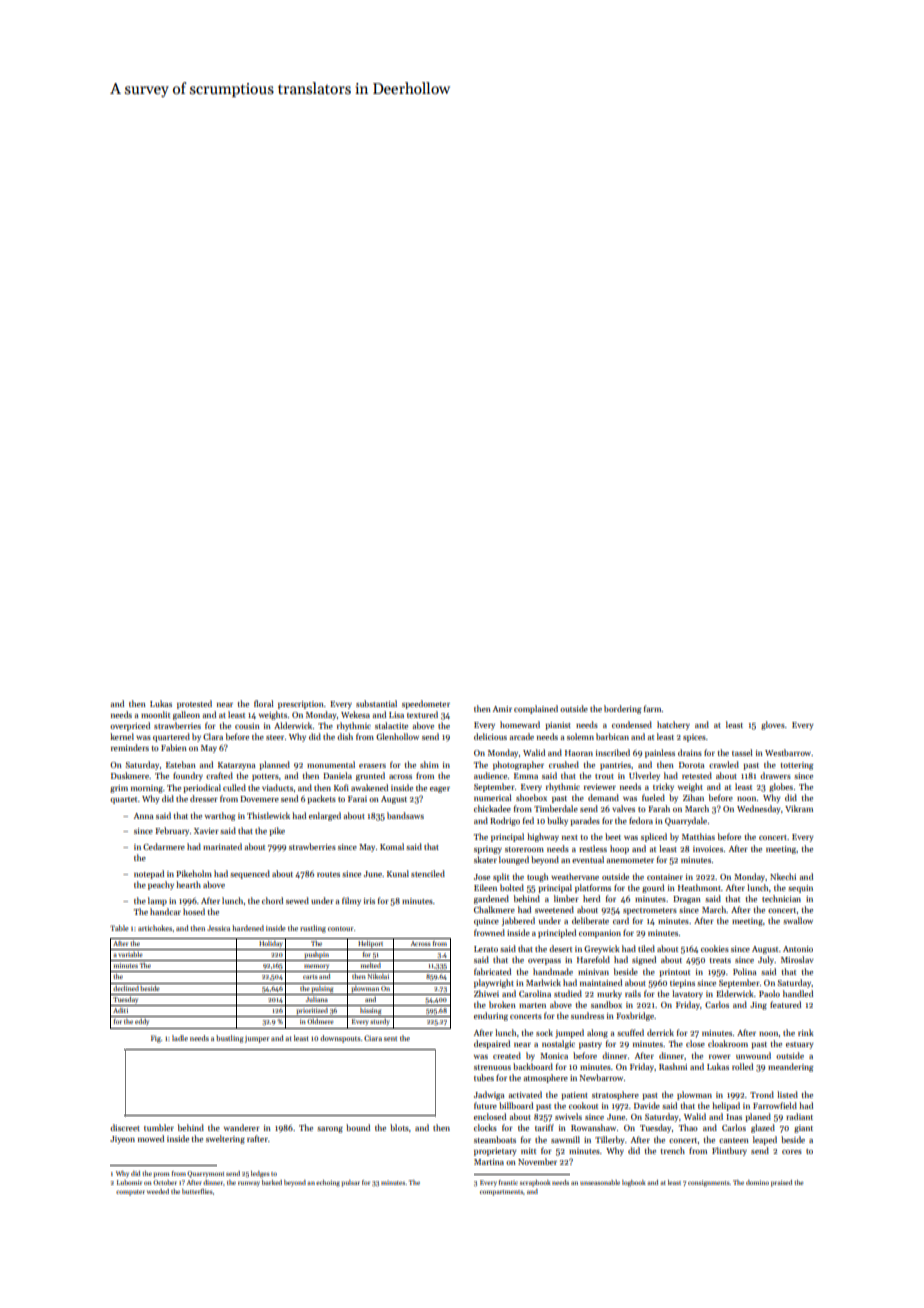 Image resolution: width=924 pixels, height=1308 pixels. Describe the element at coordinates (501, 1193) in the image. I see `compartments` at that location.
